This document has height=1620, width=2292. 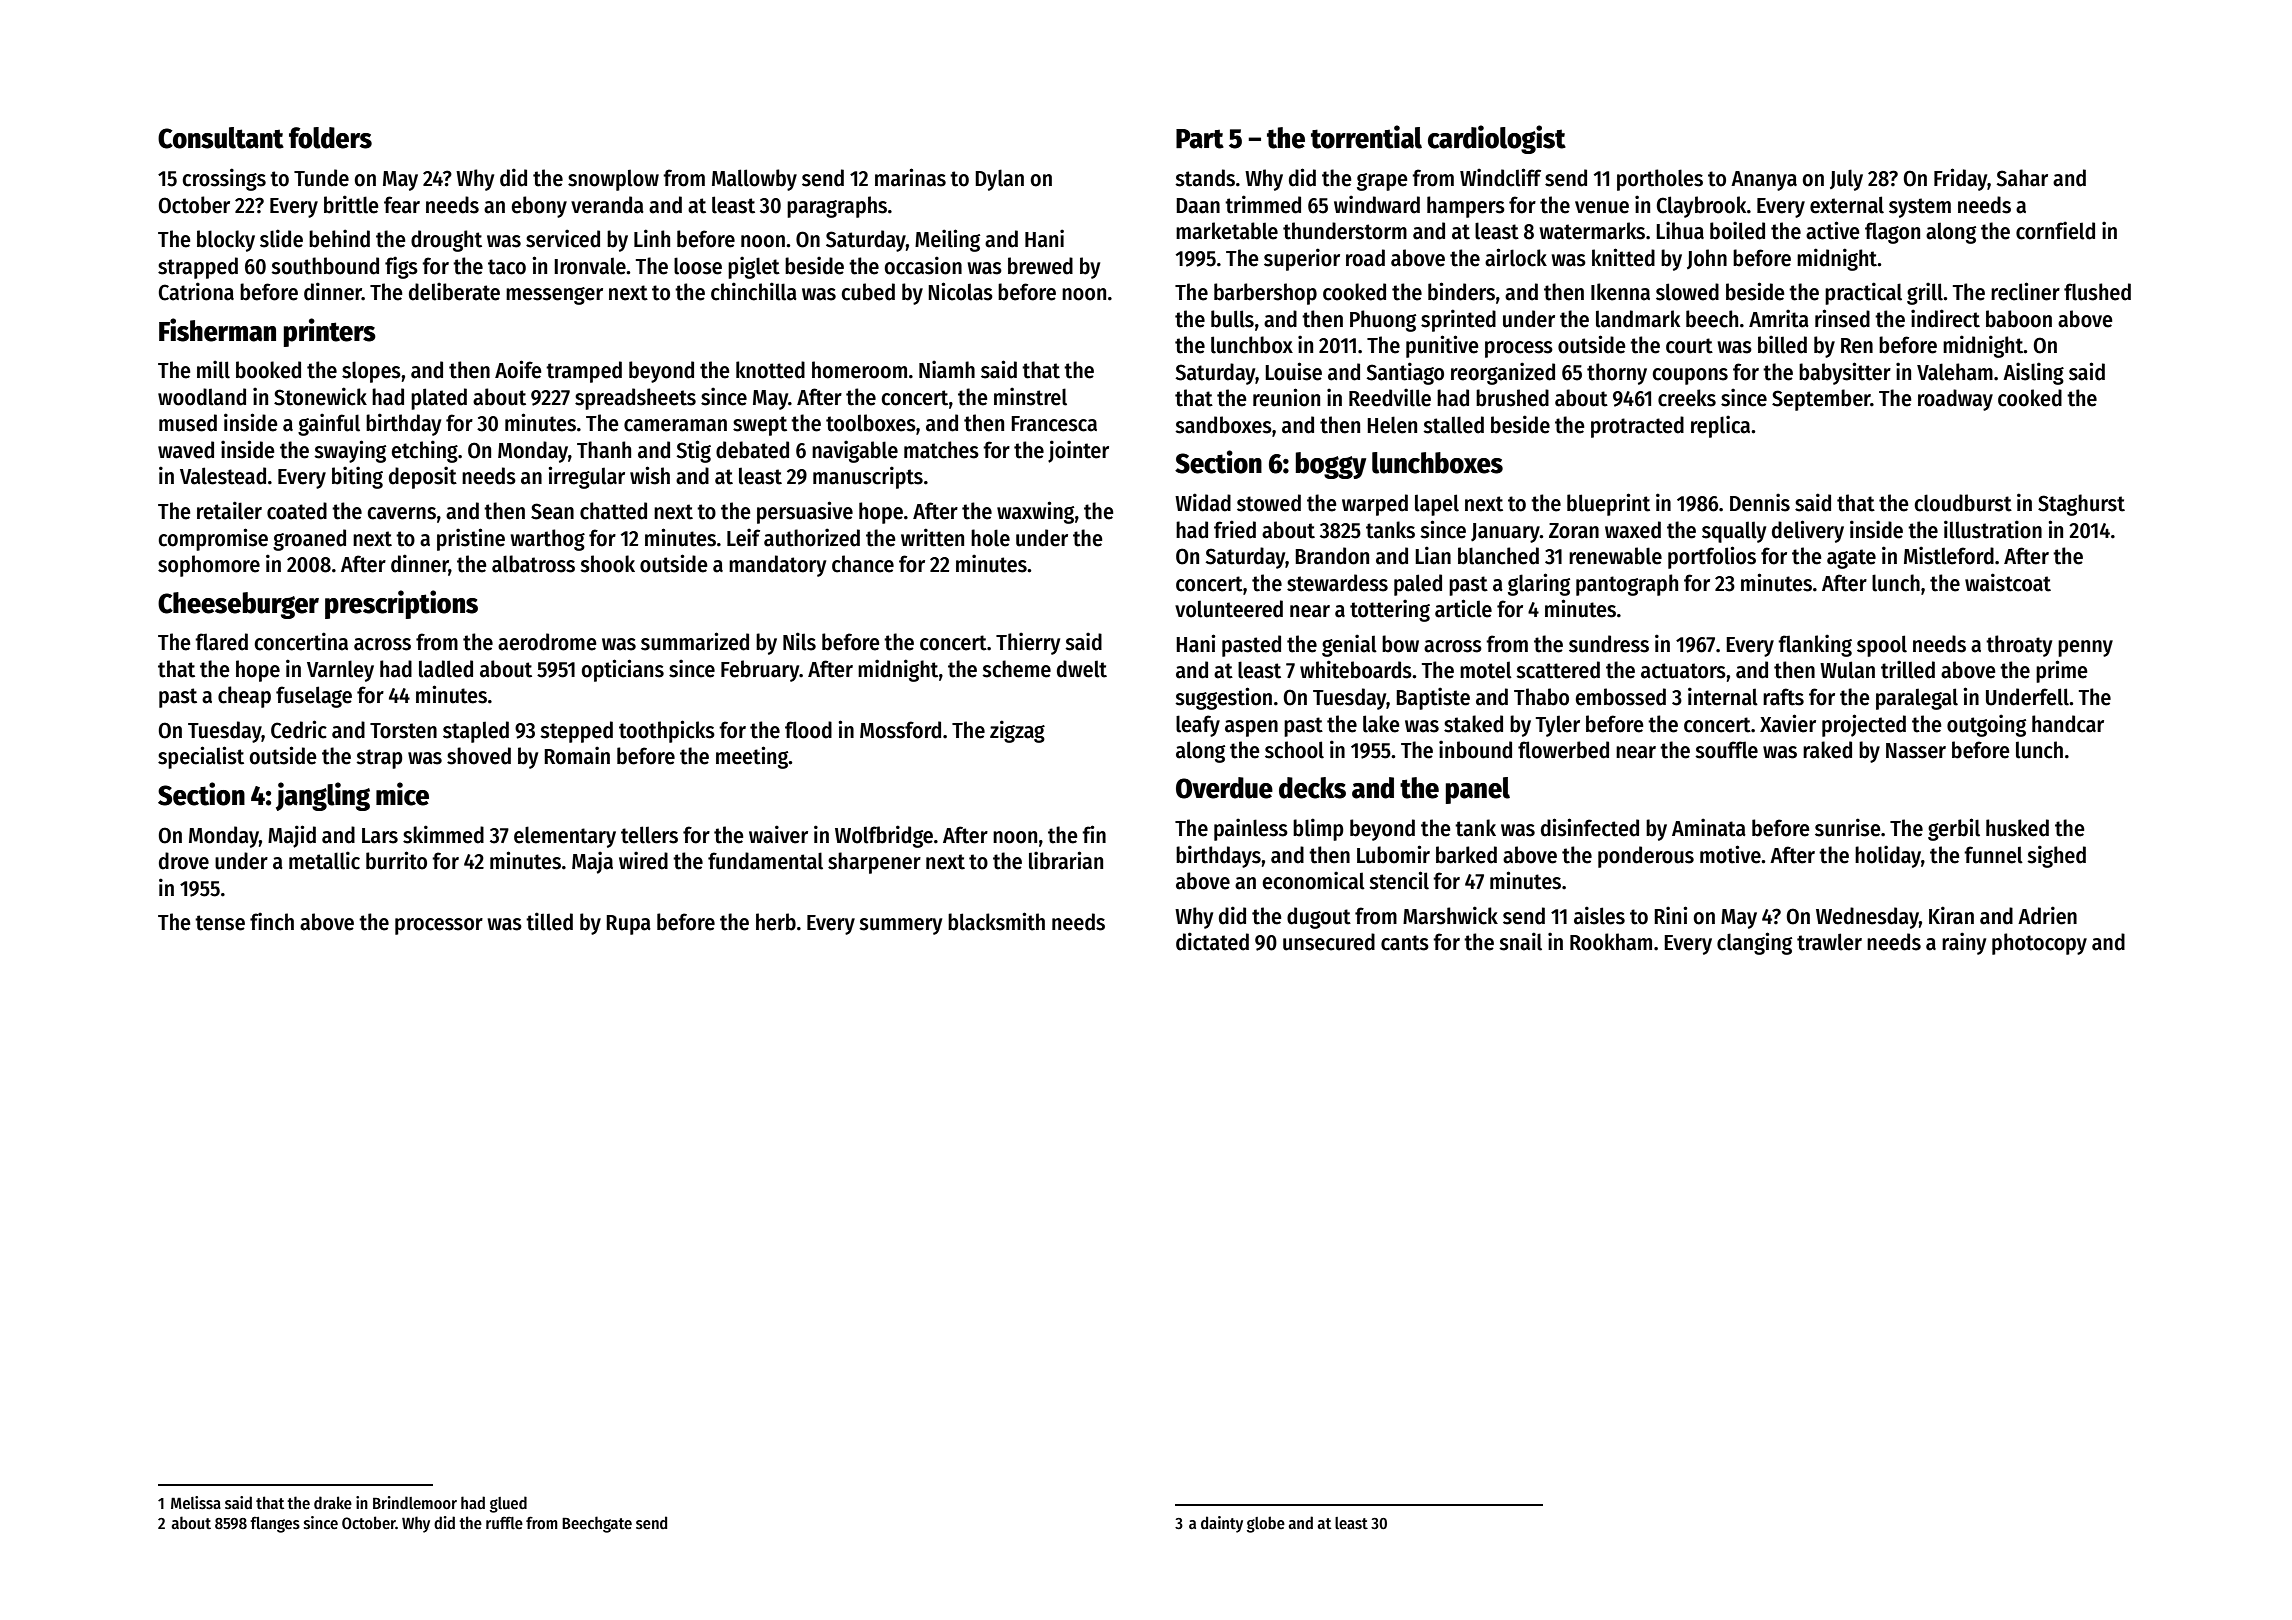 What do you see at coordinates (1638, 319) in the document?
I see `landmark` at bounding box center [1638, 319].
